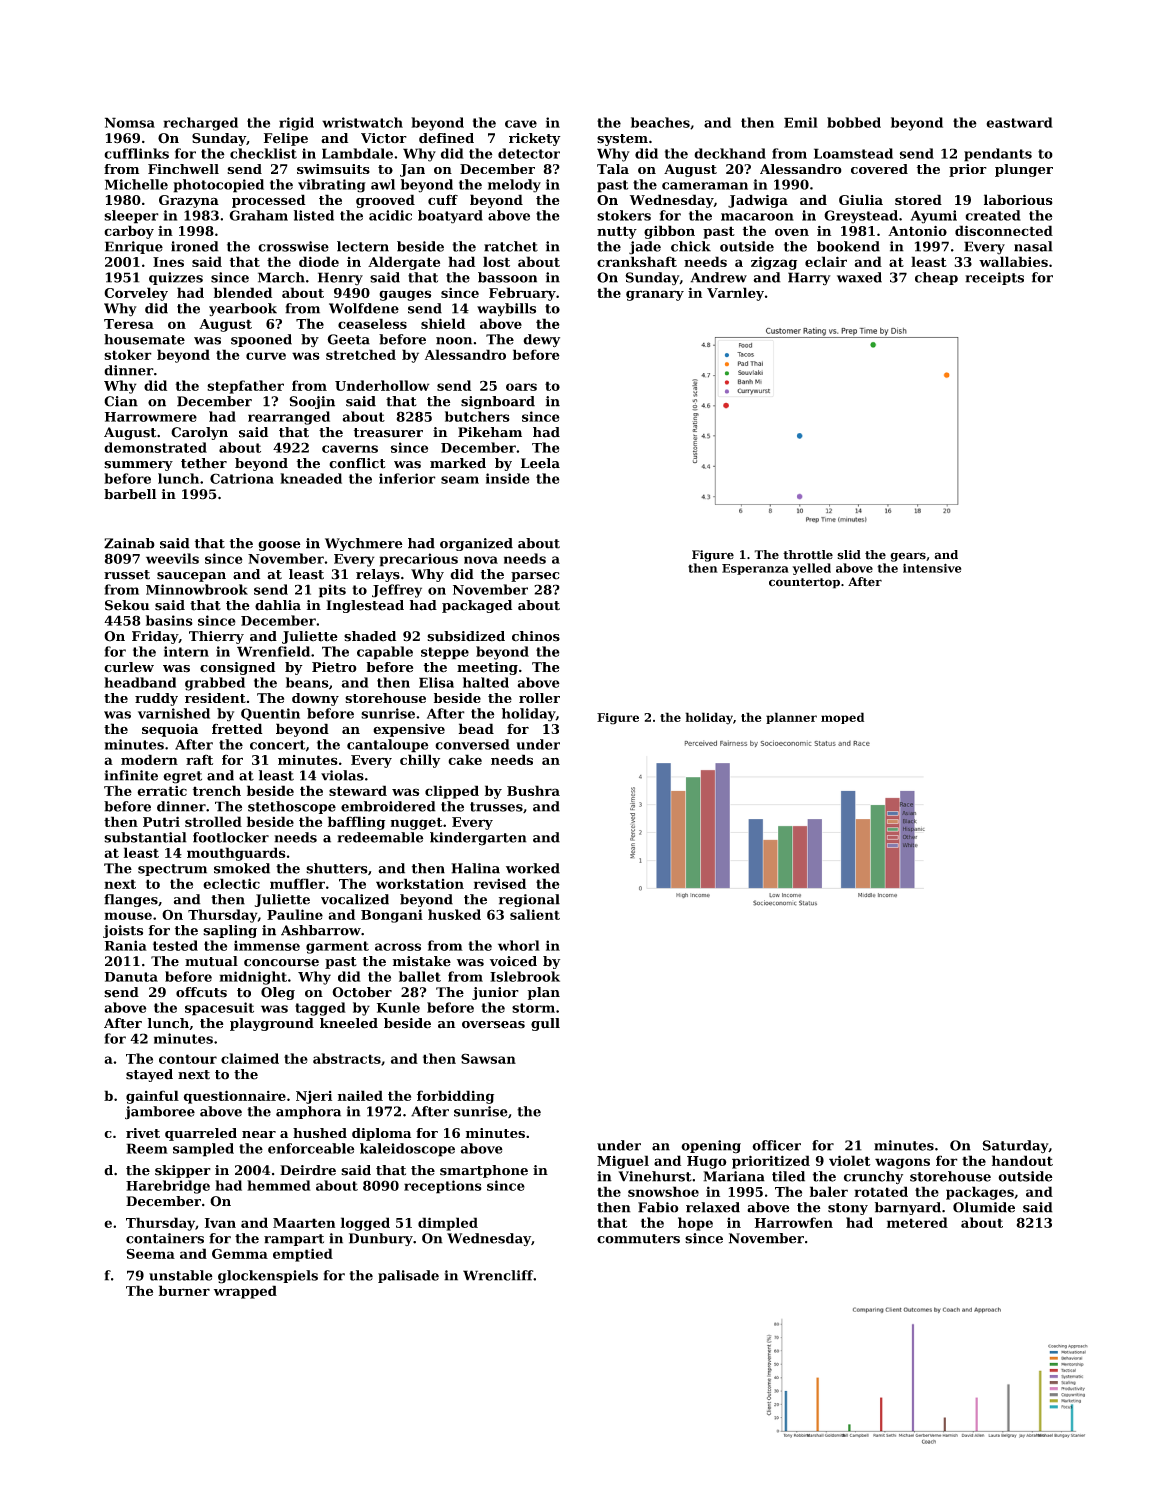 The width and height of the screenshot is (1157, 1497). What do you see at coordinates (908, 557) in the screenshot?
I see `gears` at bounding box center [908, 557].
